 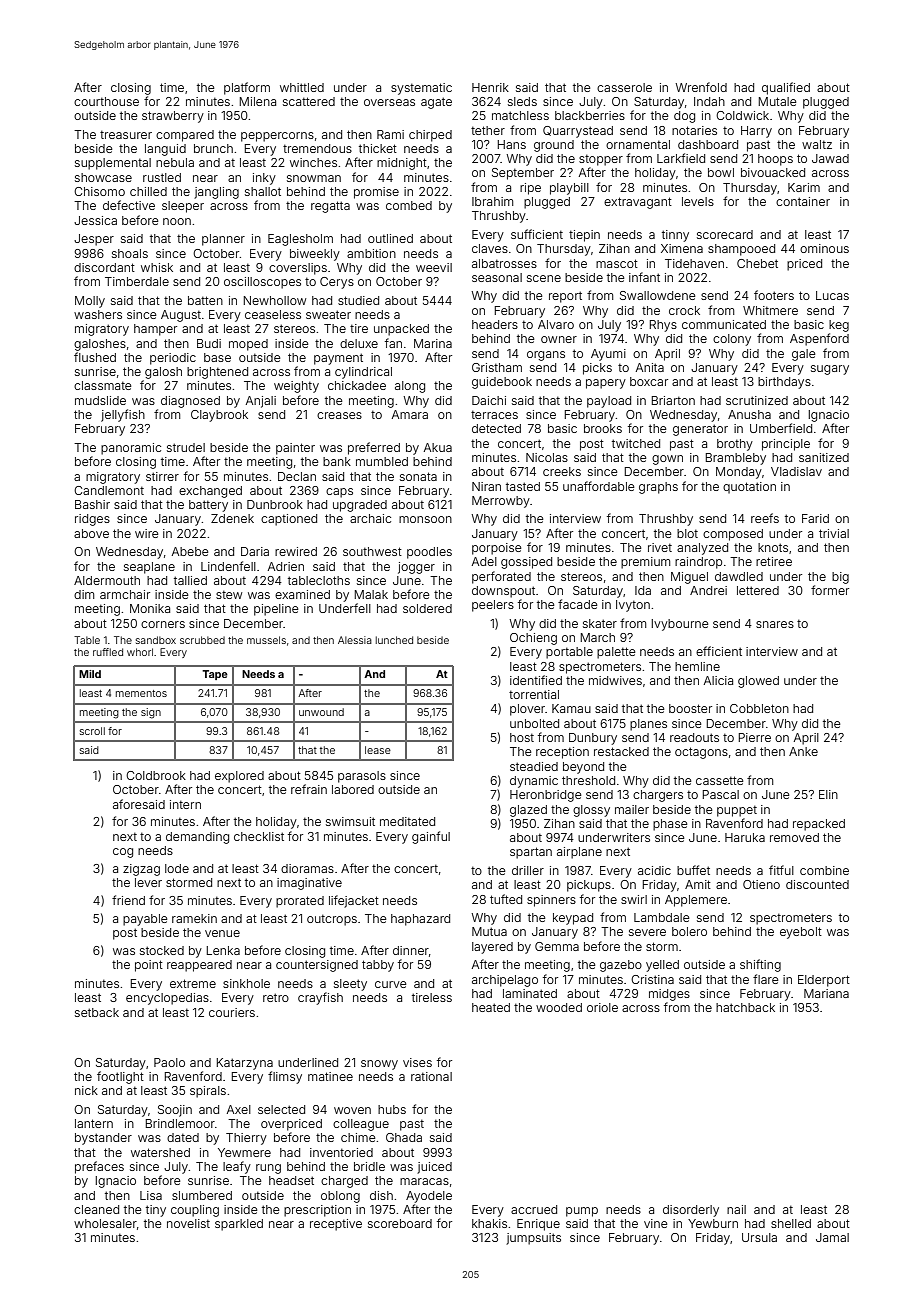 What do you see at coordinates (105, 1223) in the page?
I see `wholesaler` at bounding box center [105, 1223].
